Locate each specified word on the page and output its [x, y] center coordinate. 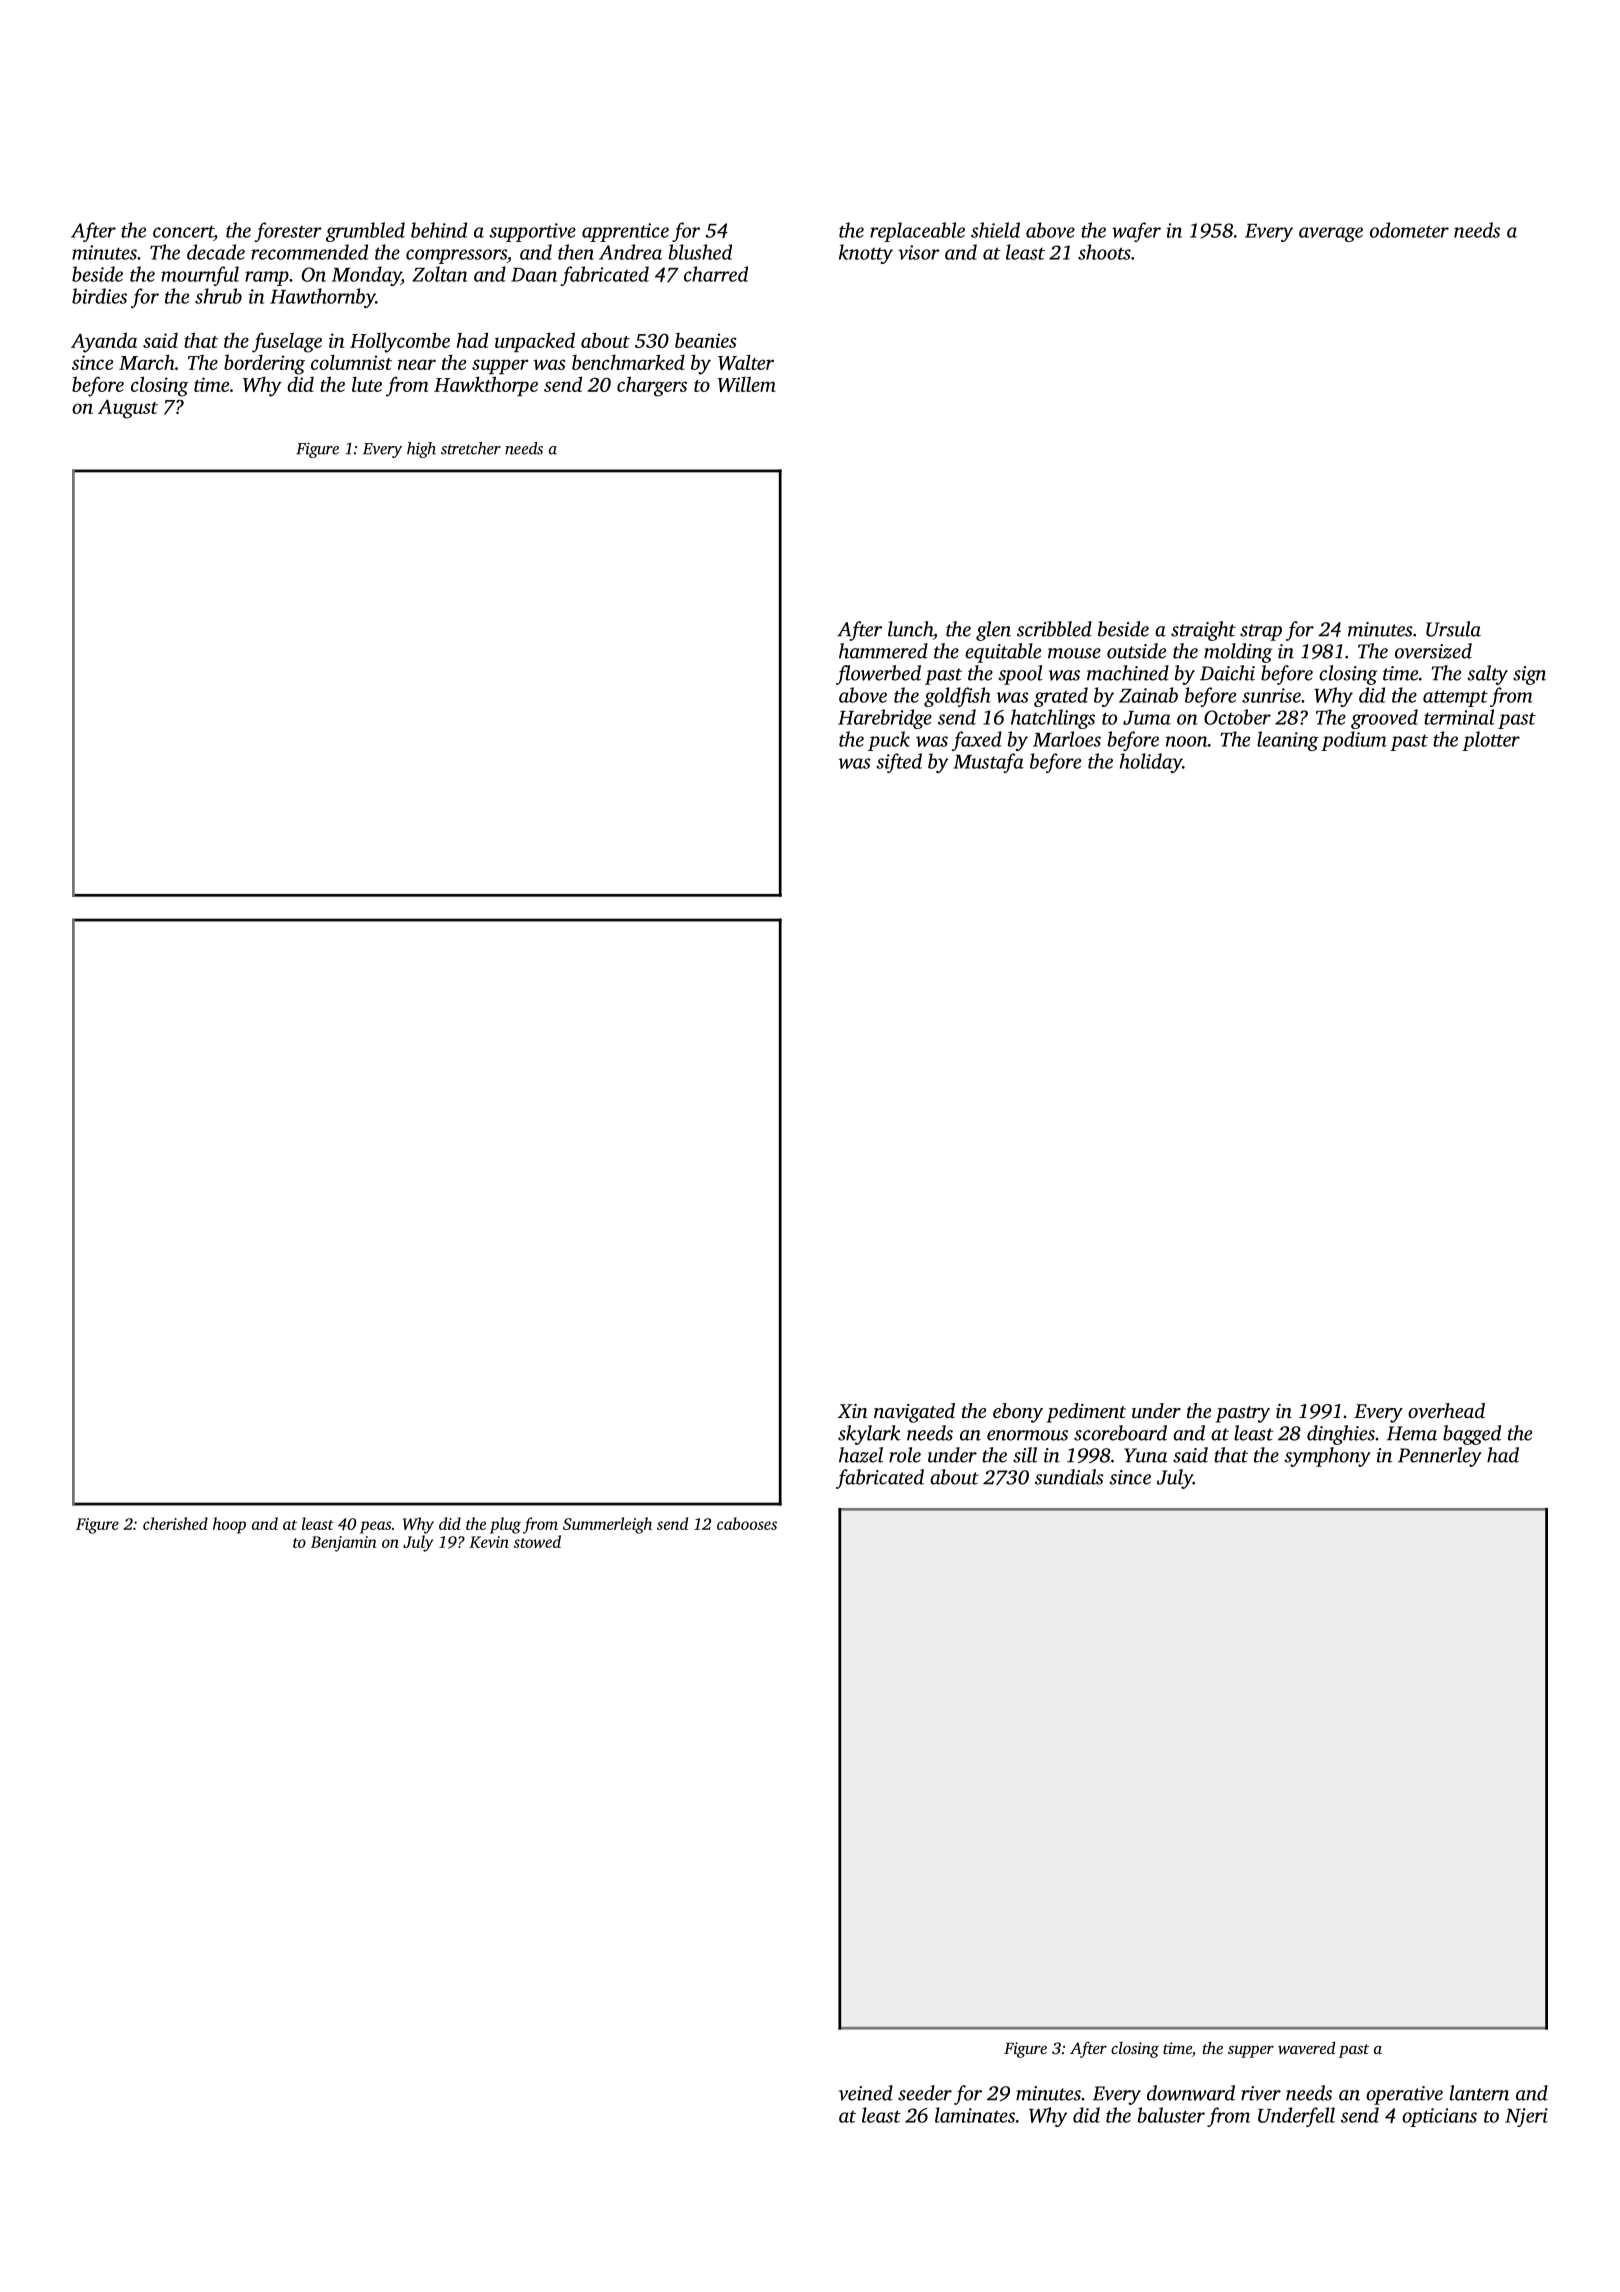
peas [376, 1527]
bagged [1472, 1435]
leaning [1288, 741]
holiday [1151, 763]
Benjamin [344, 1544]
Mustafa [988, 763]
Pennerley [1440, 1457]
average [1331, 234]
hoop [229, 1525]
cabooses [747, 1523]
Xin [852, 1411]
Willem [746, 384]
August [128, 409]
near [417, 364]
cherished [175, 1523]
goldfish [957, 697]
